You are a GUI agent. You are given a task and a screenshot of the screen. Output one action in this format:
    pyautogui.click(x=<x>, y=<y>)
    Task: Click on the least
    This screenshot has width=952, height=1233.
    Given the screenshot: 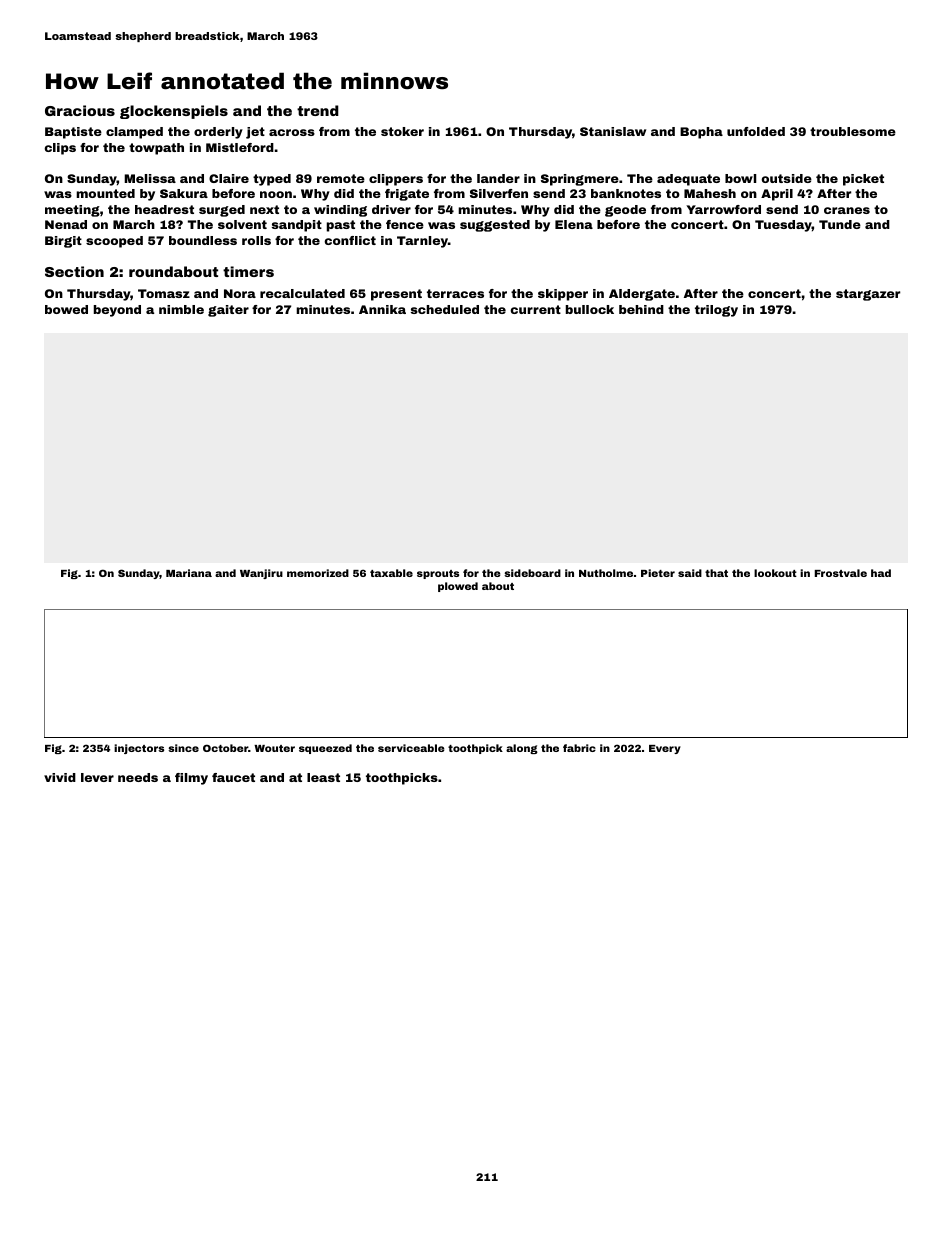 What is the action you would take?
    pyautogui.click(x=323, y=777)
